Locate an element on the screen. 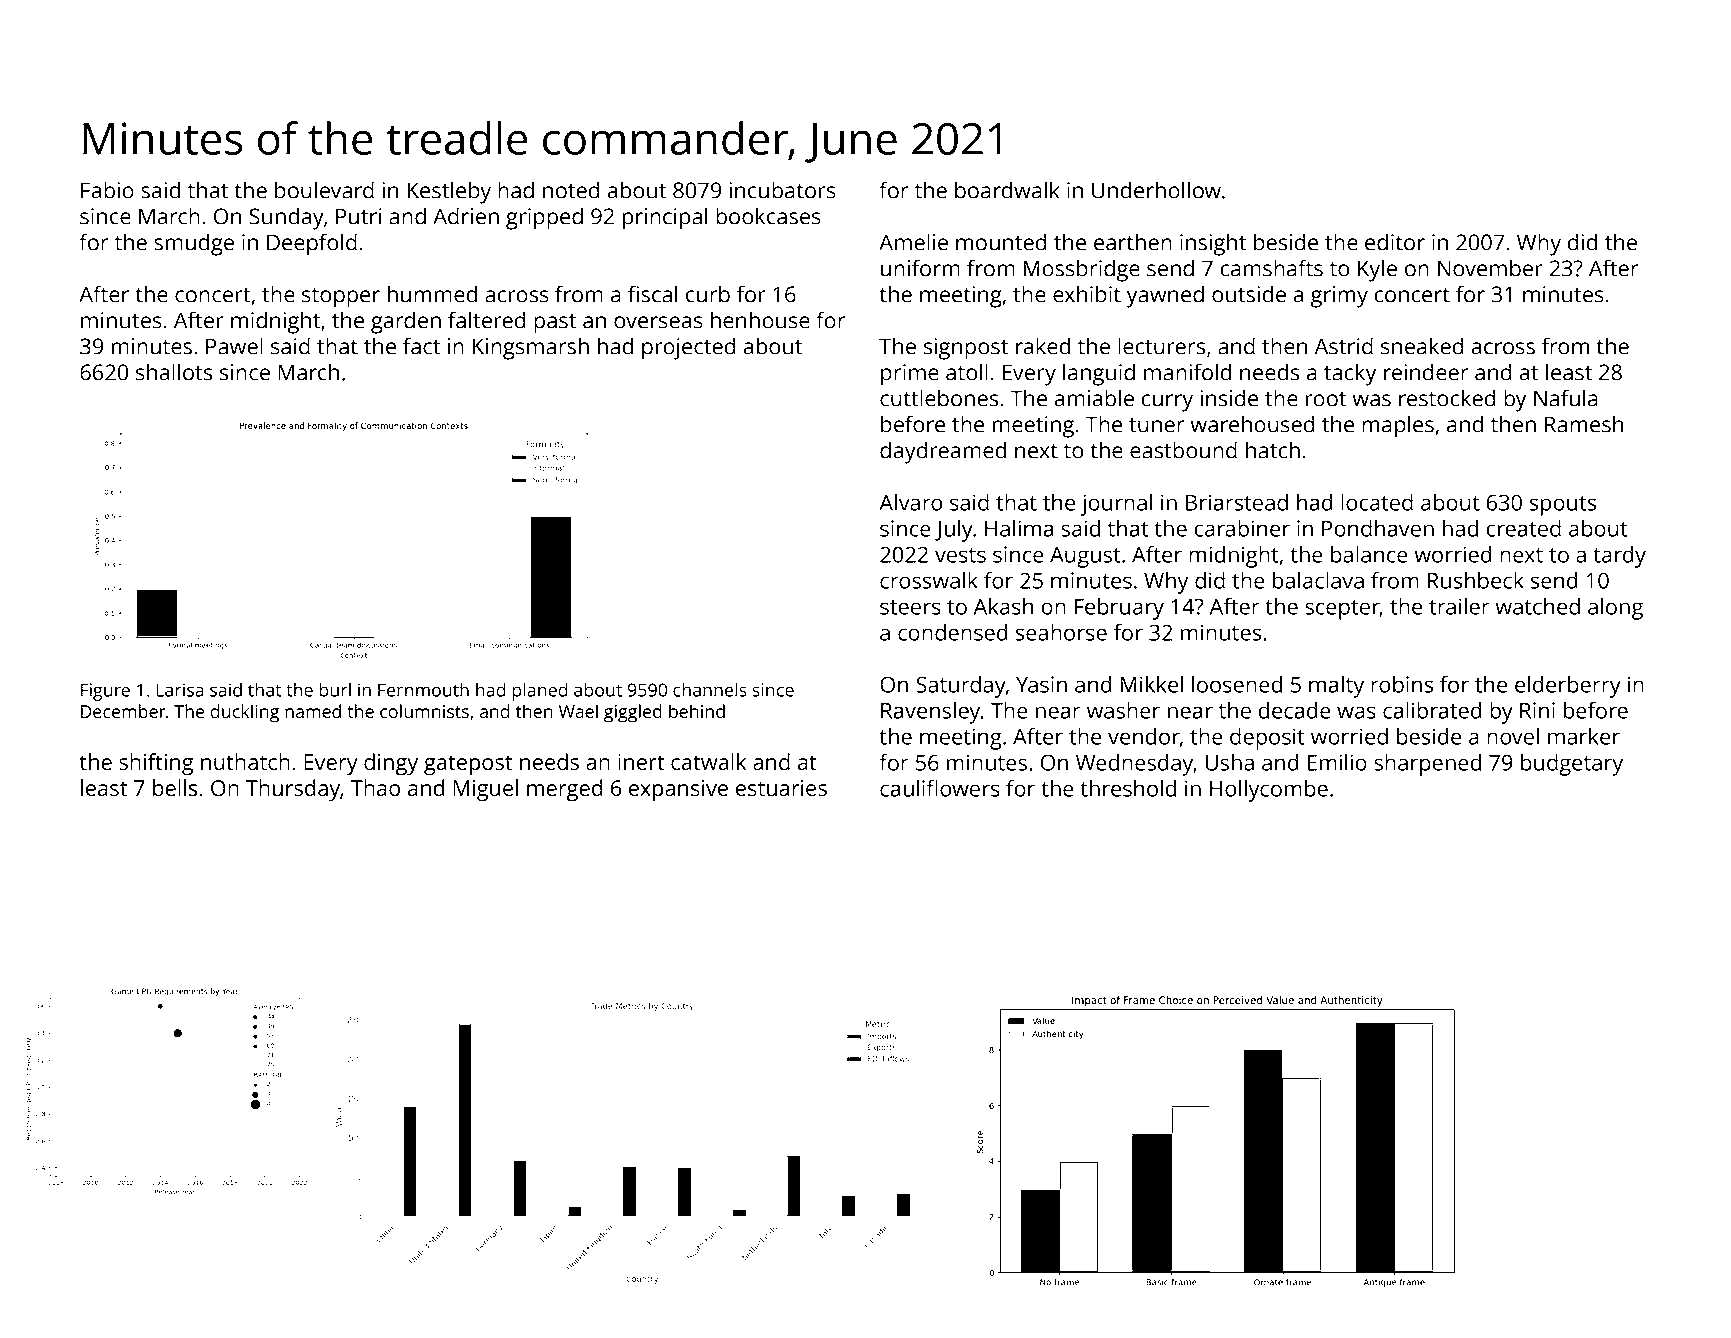 The height and width of the screenshot is (1338, 1731). shallots is located at coordinates (174, 372).
